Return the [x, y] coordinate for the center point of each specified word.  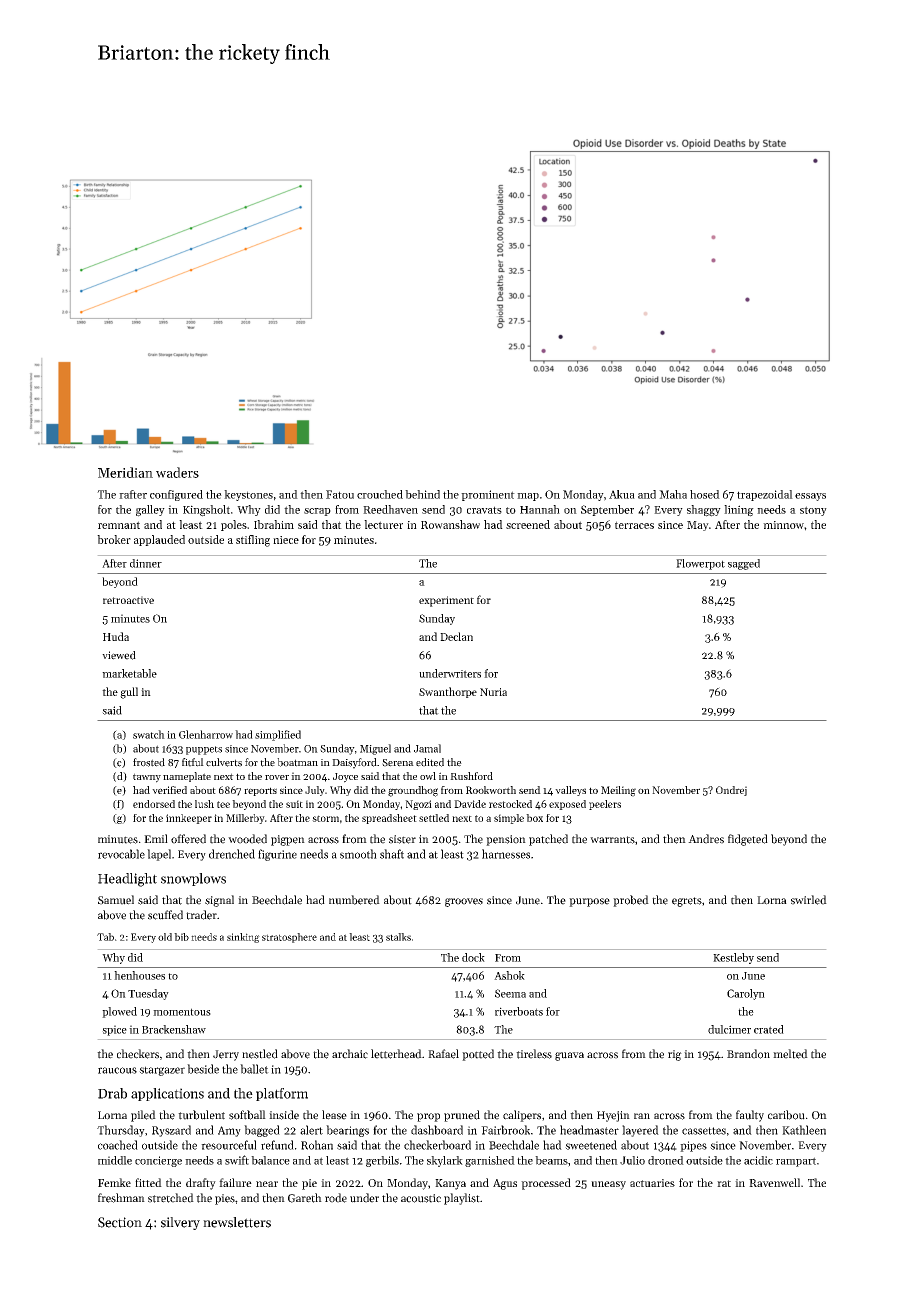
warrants [612, 840]
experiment [446, 601]
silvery [180, 1223]
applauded [159, 540]
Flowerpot [700, 564]
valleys [570, 791]
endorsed [154, 804]
